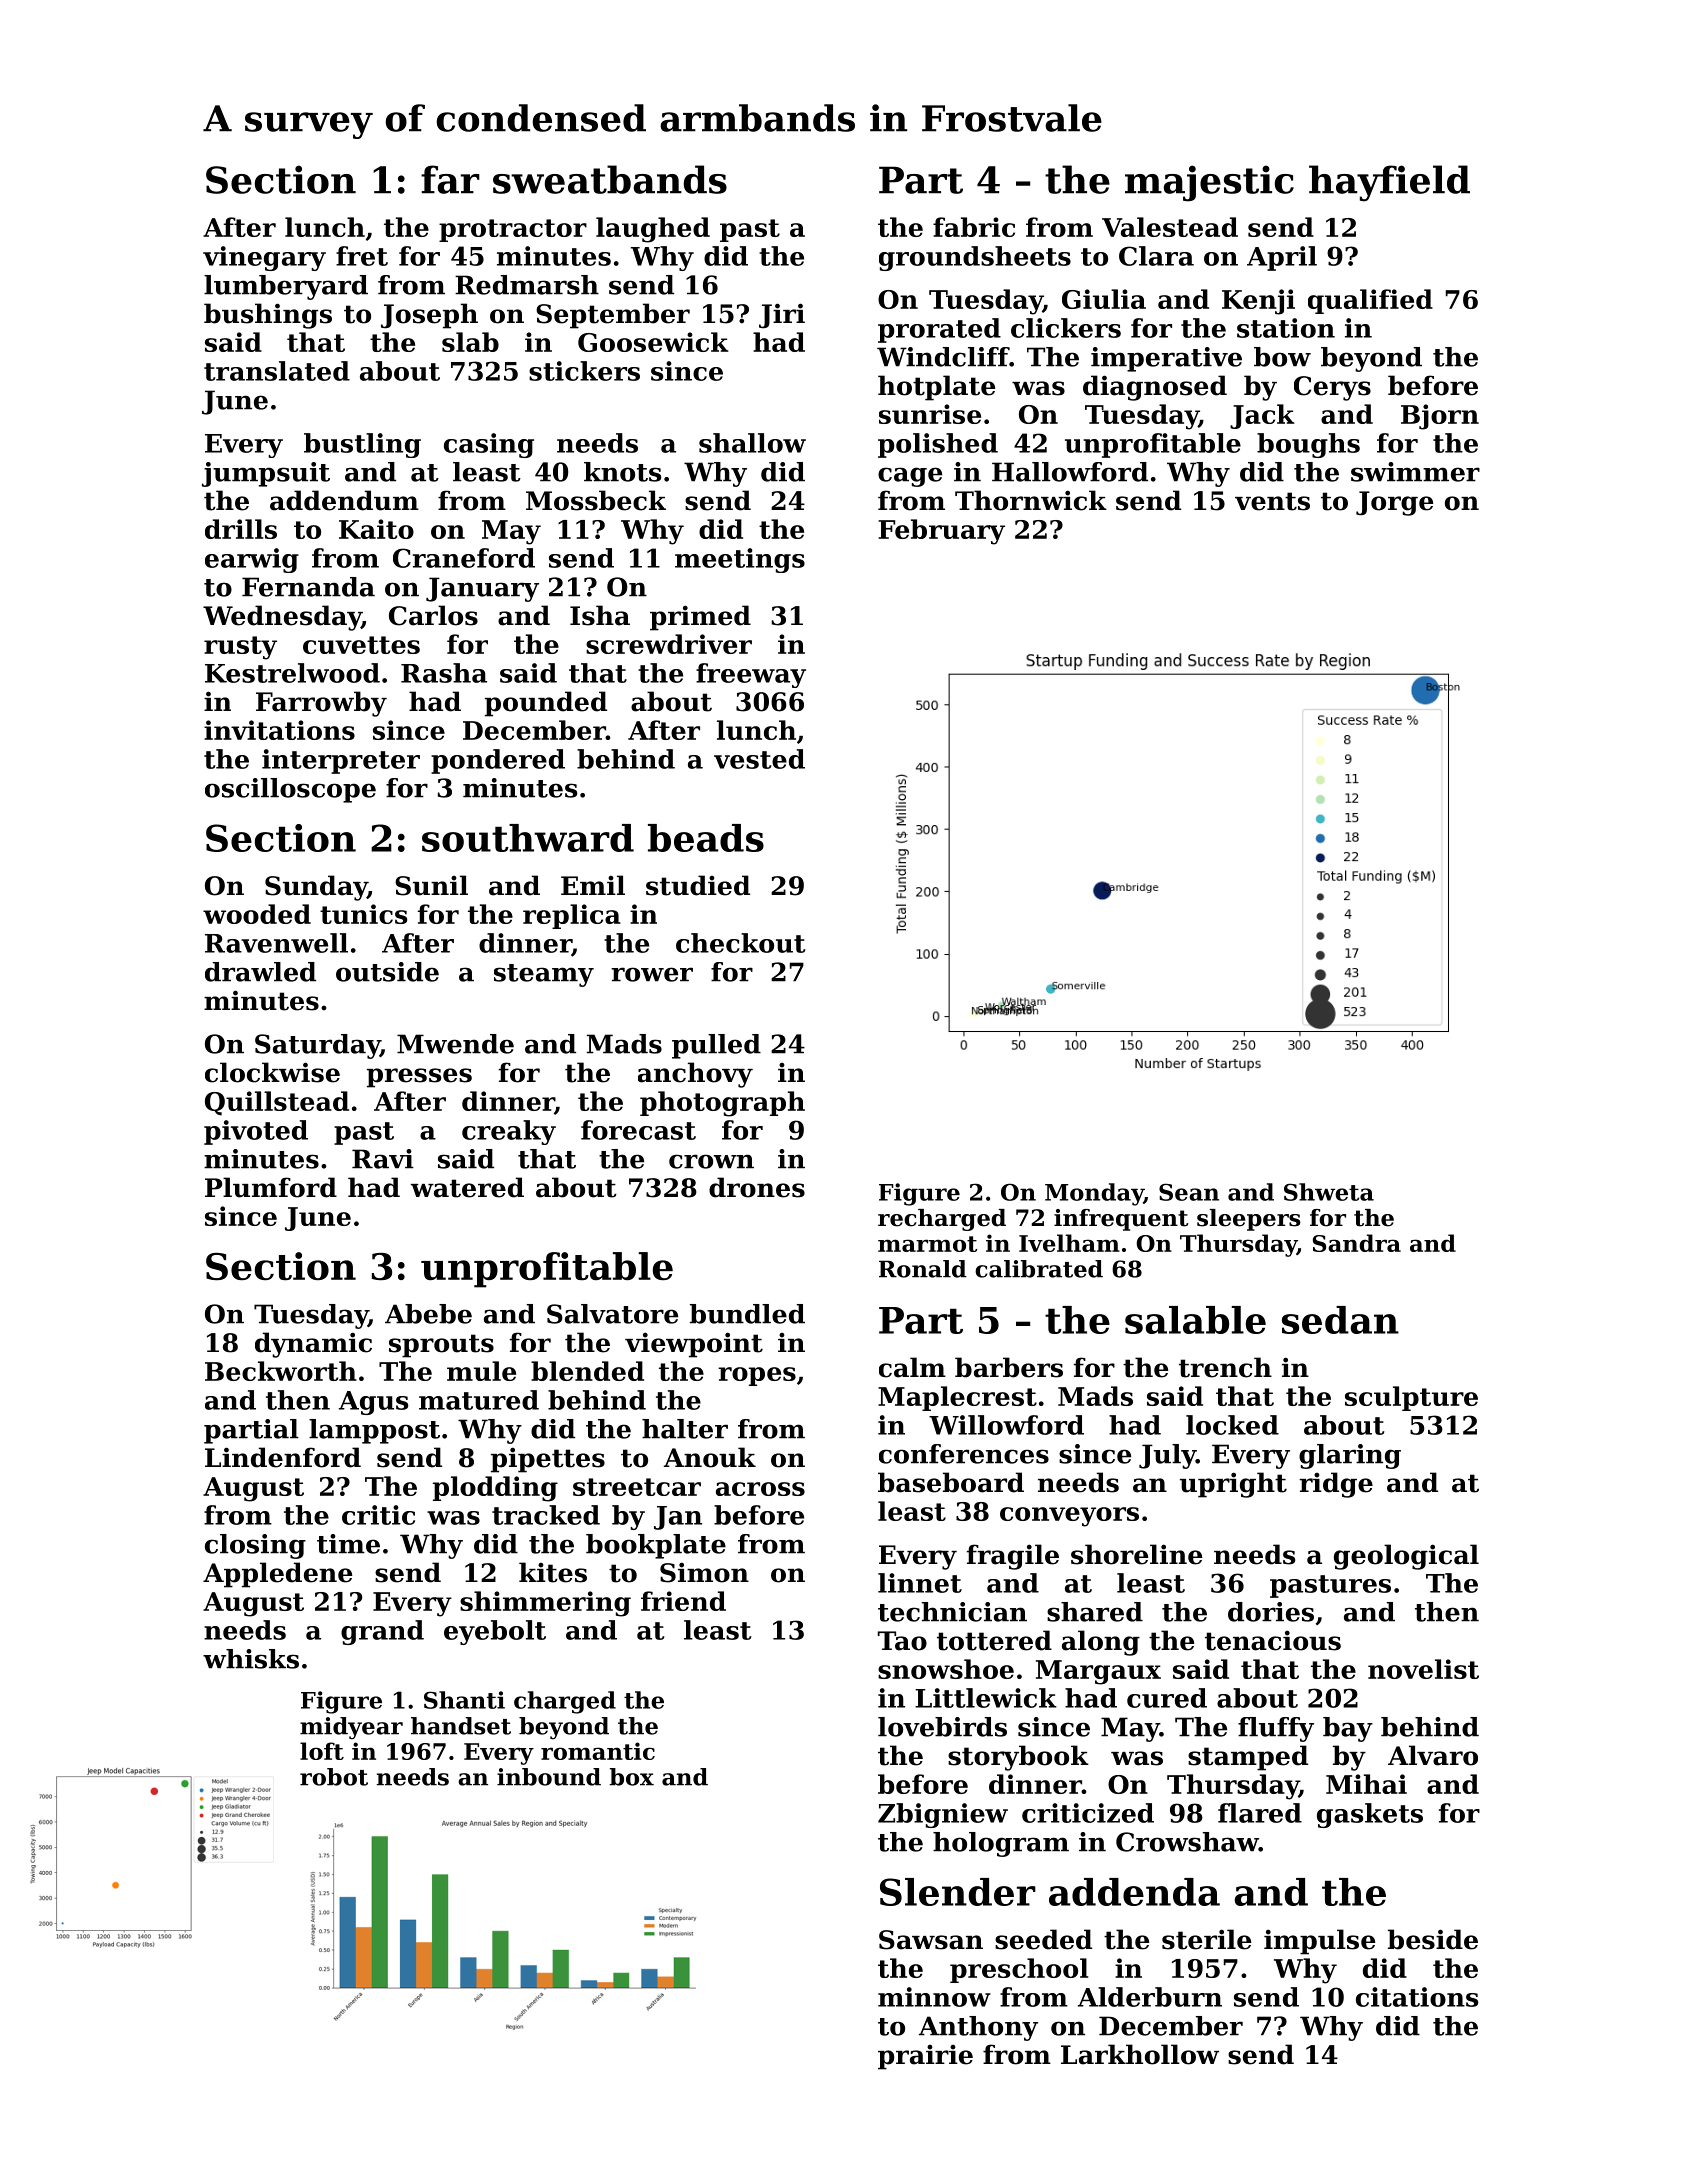 This page has height=2178, width=1683. I want to click on fabric, so click(974, 227).
